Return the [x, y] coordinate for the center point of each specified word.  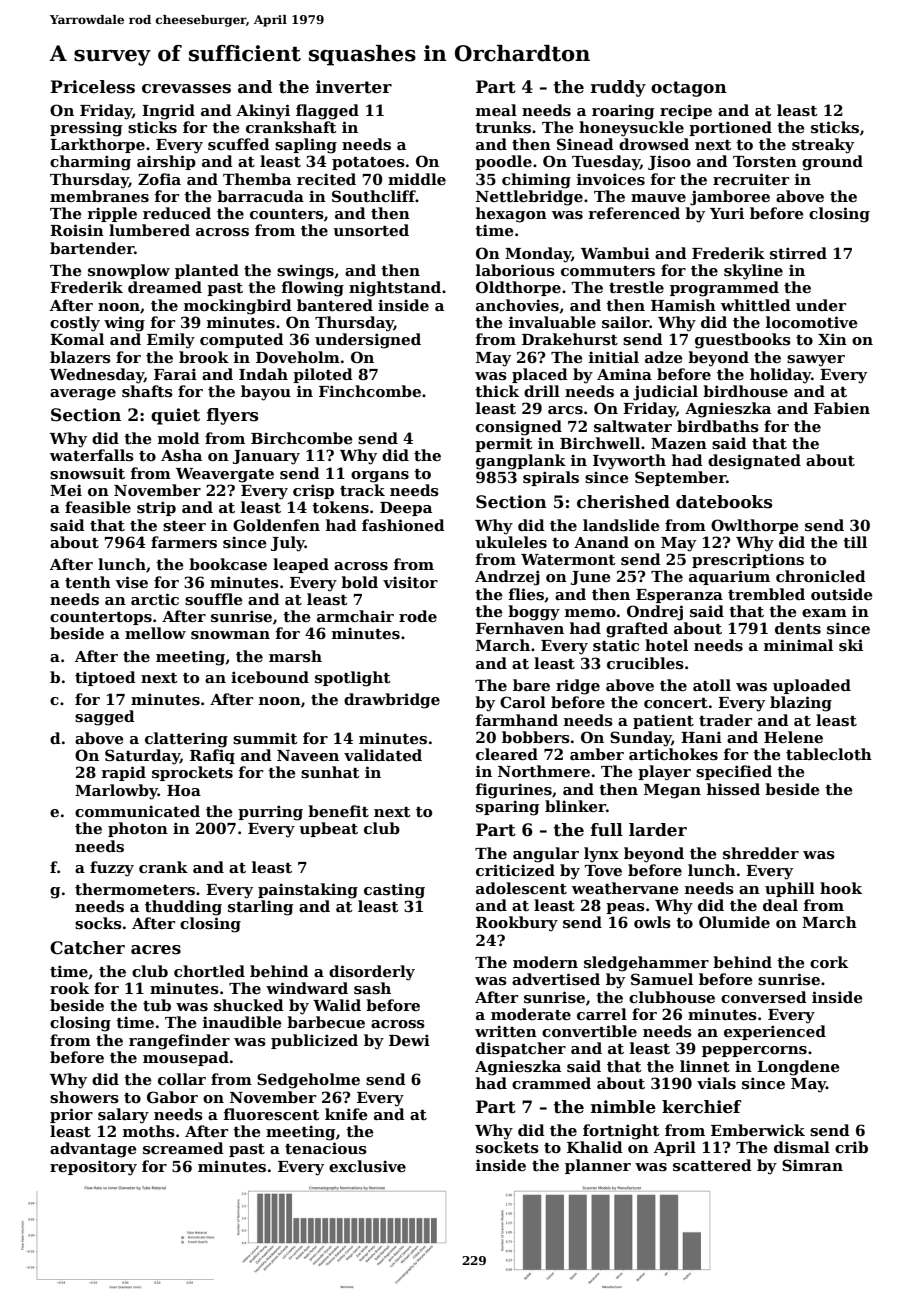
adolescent [521, 888]
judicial [665, 393]
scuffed [239, 144]
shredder [761, 853]
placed [540, 375]
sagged [105, 718]
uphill [790, 889]
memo [590, 613]
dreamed [165, 287]
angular [546, 855]
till [855, 542]
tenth [88, 582]
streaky [823, 146]
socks [98, 923]
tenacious [326, 1148]
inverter [354, 87]
